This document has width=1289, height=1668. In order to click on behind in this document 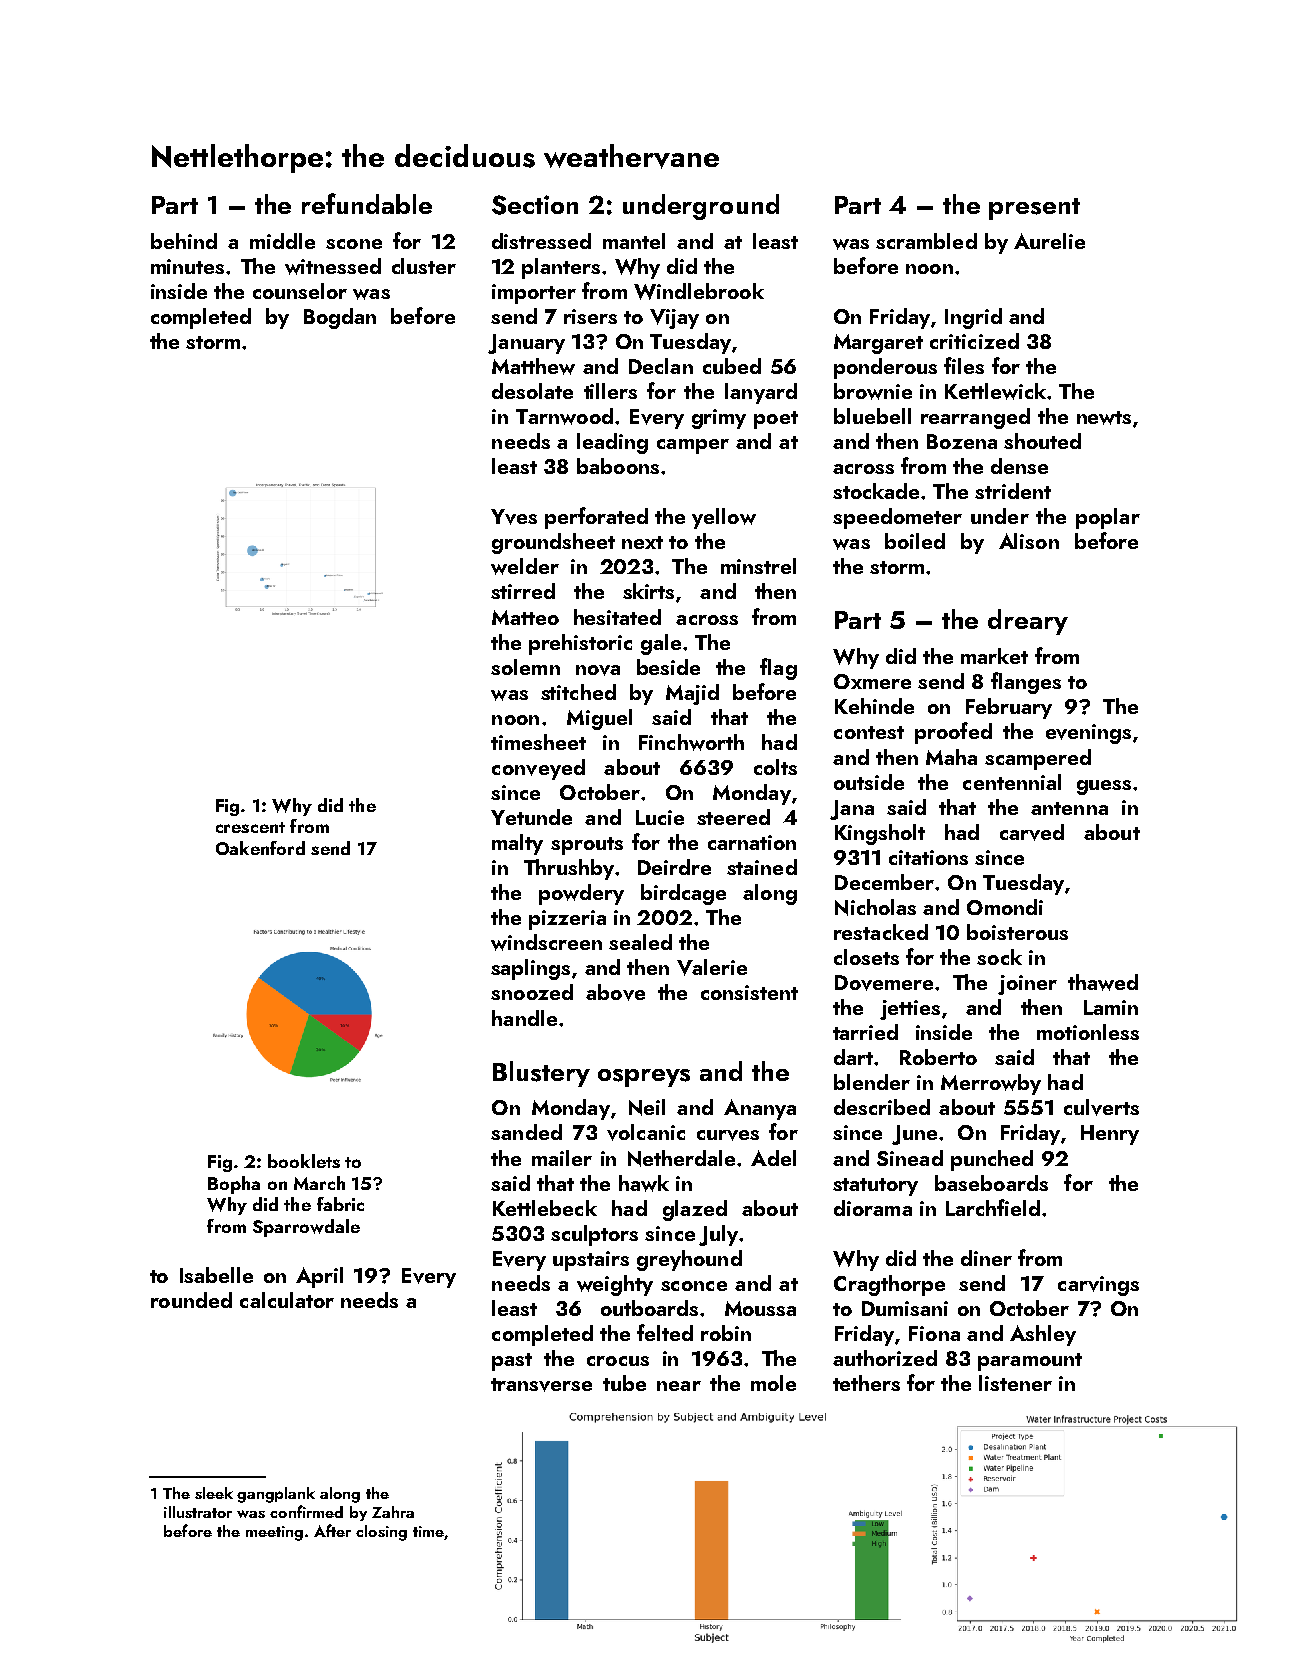, I will do `click(184, 241)`.
